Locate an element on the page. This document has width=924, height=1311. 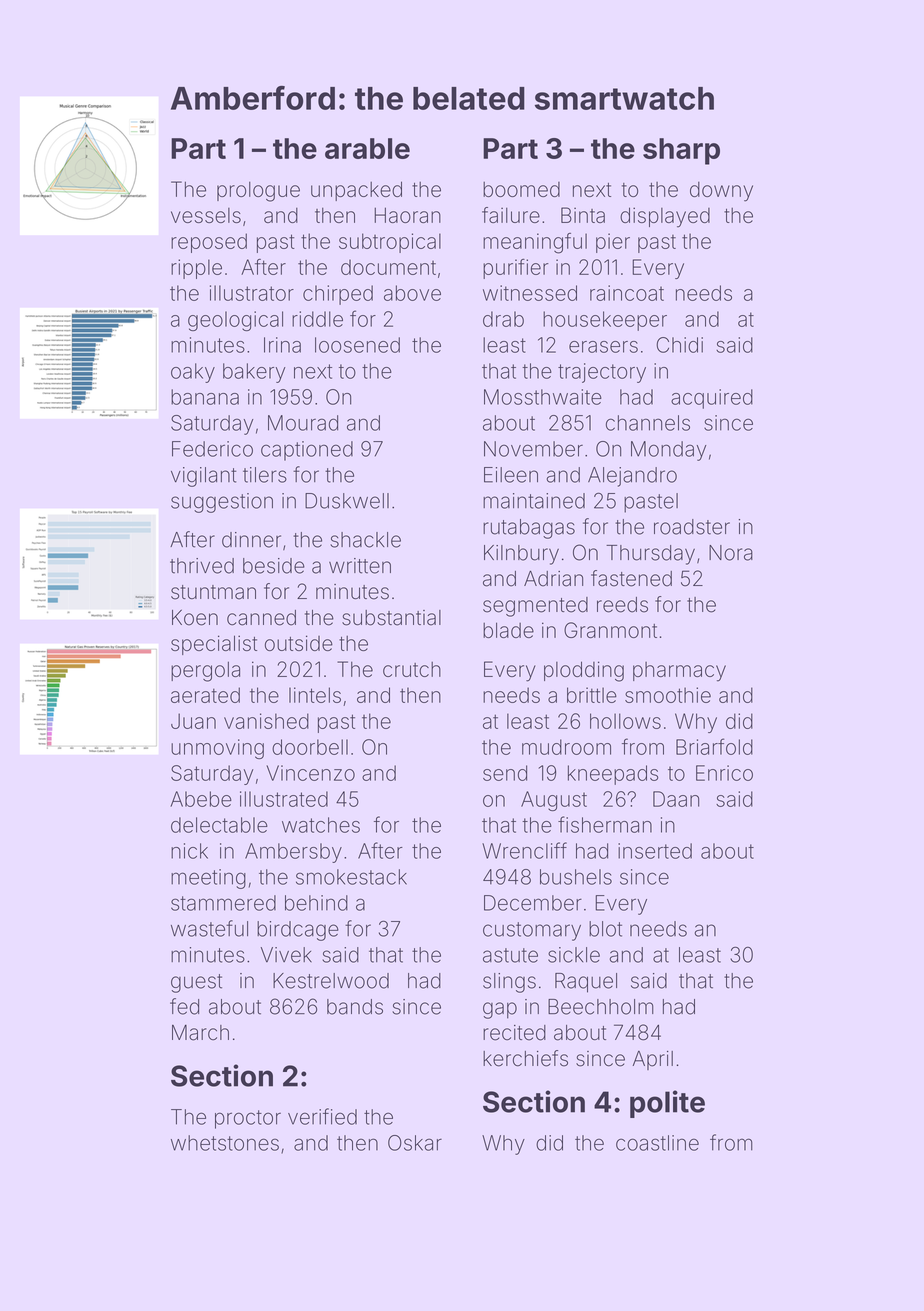
polite is located at coordinates (667, 1104).
